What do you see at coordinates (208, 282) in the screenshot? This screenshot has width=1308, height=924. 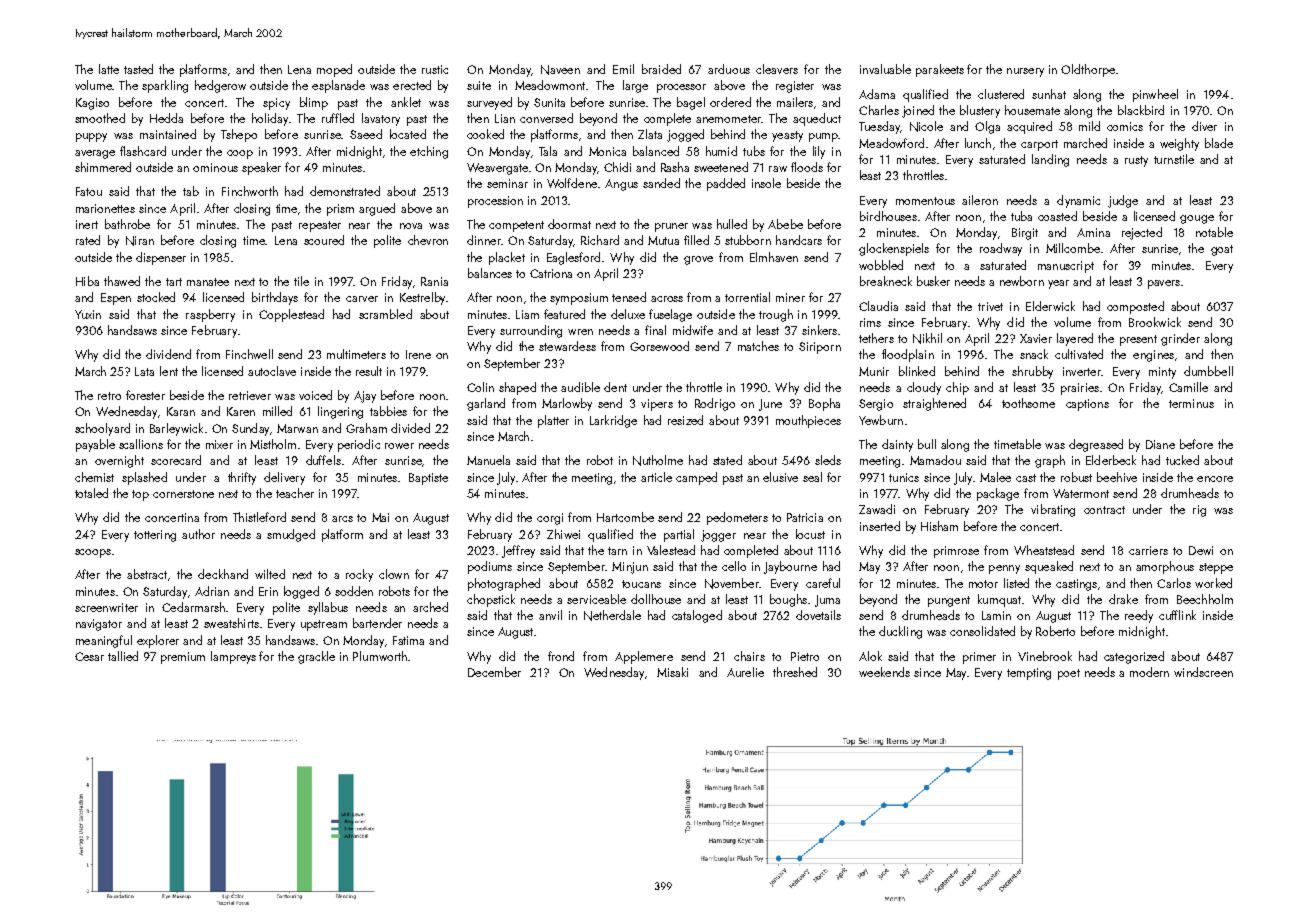 I see `manatee` at bounding box center [208, 282].
